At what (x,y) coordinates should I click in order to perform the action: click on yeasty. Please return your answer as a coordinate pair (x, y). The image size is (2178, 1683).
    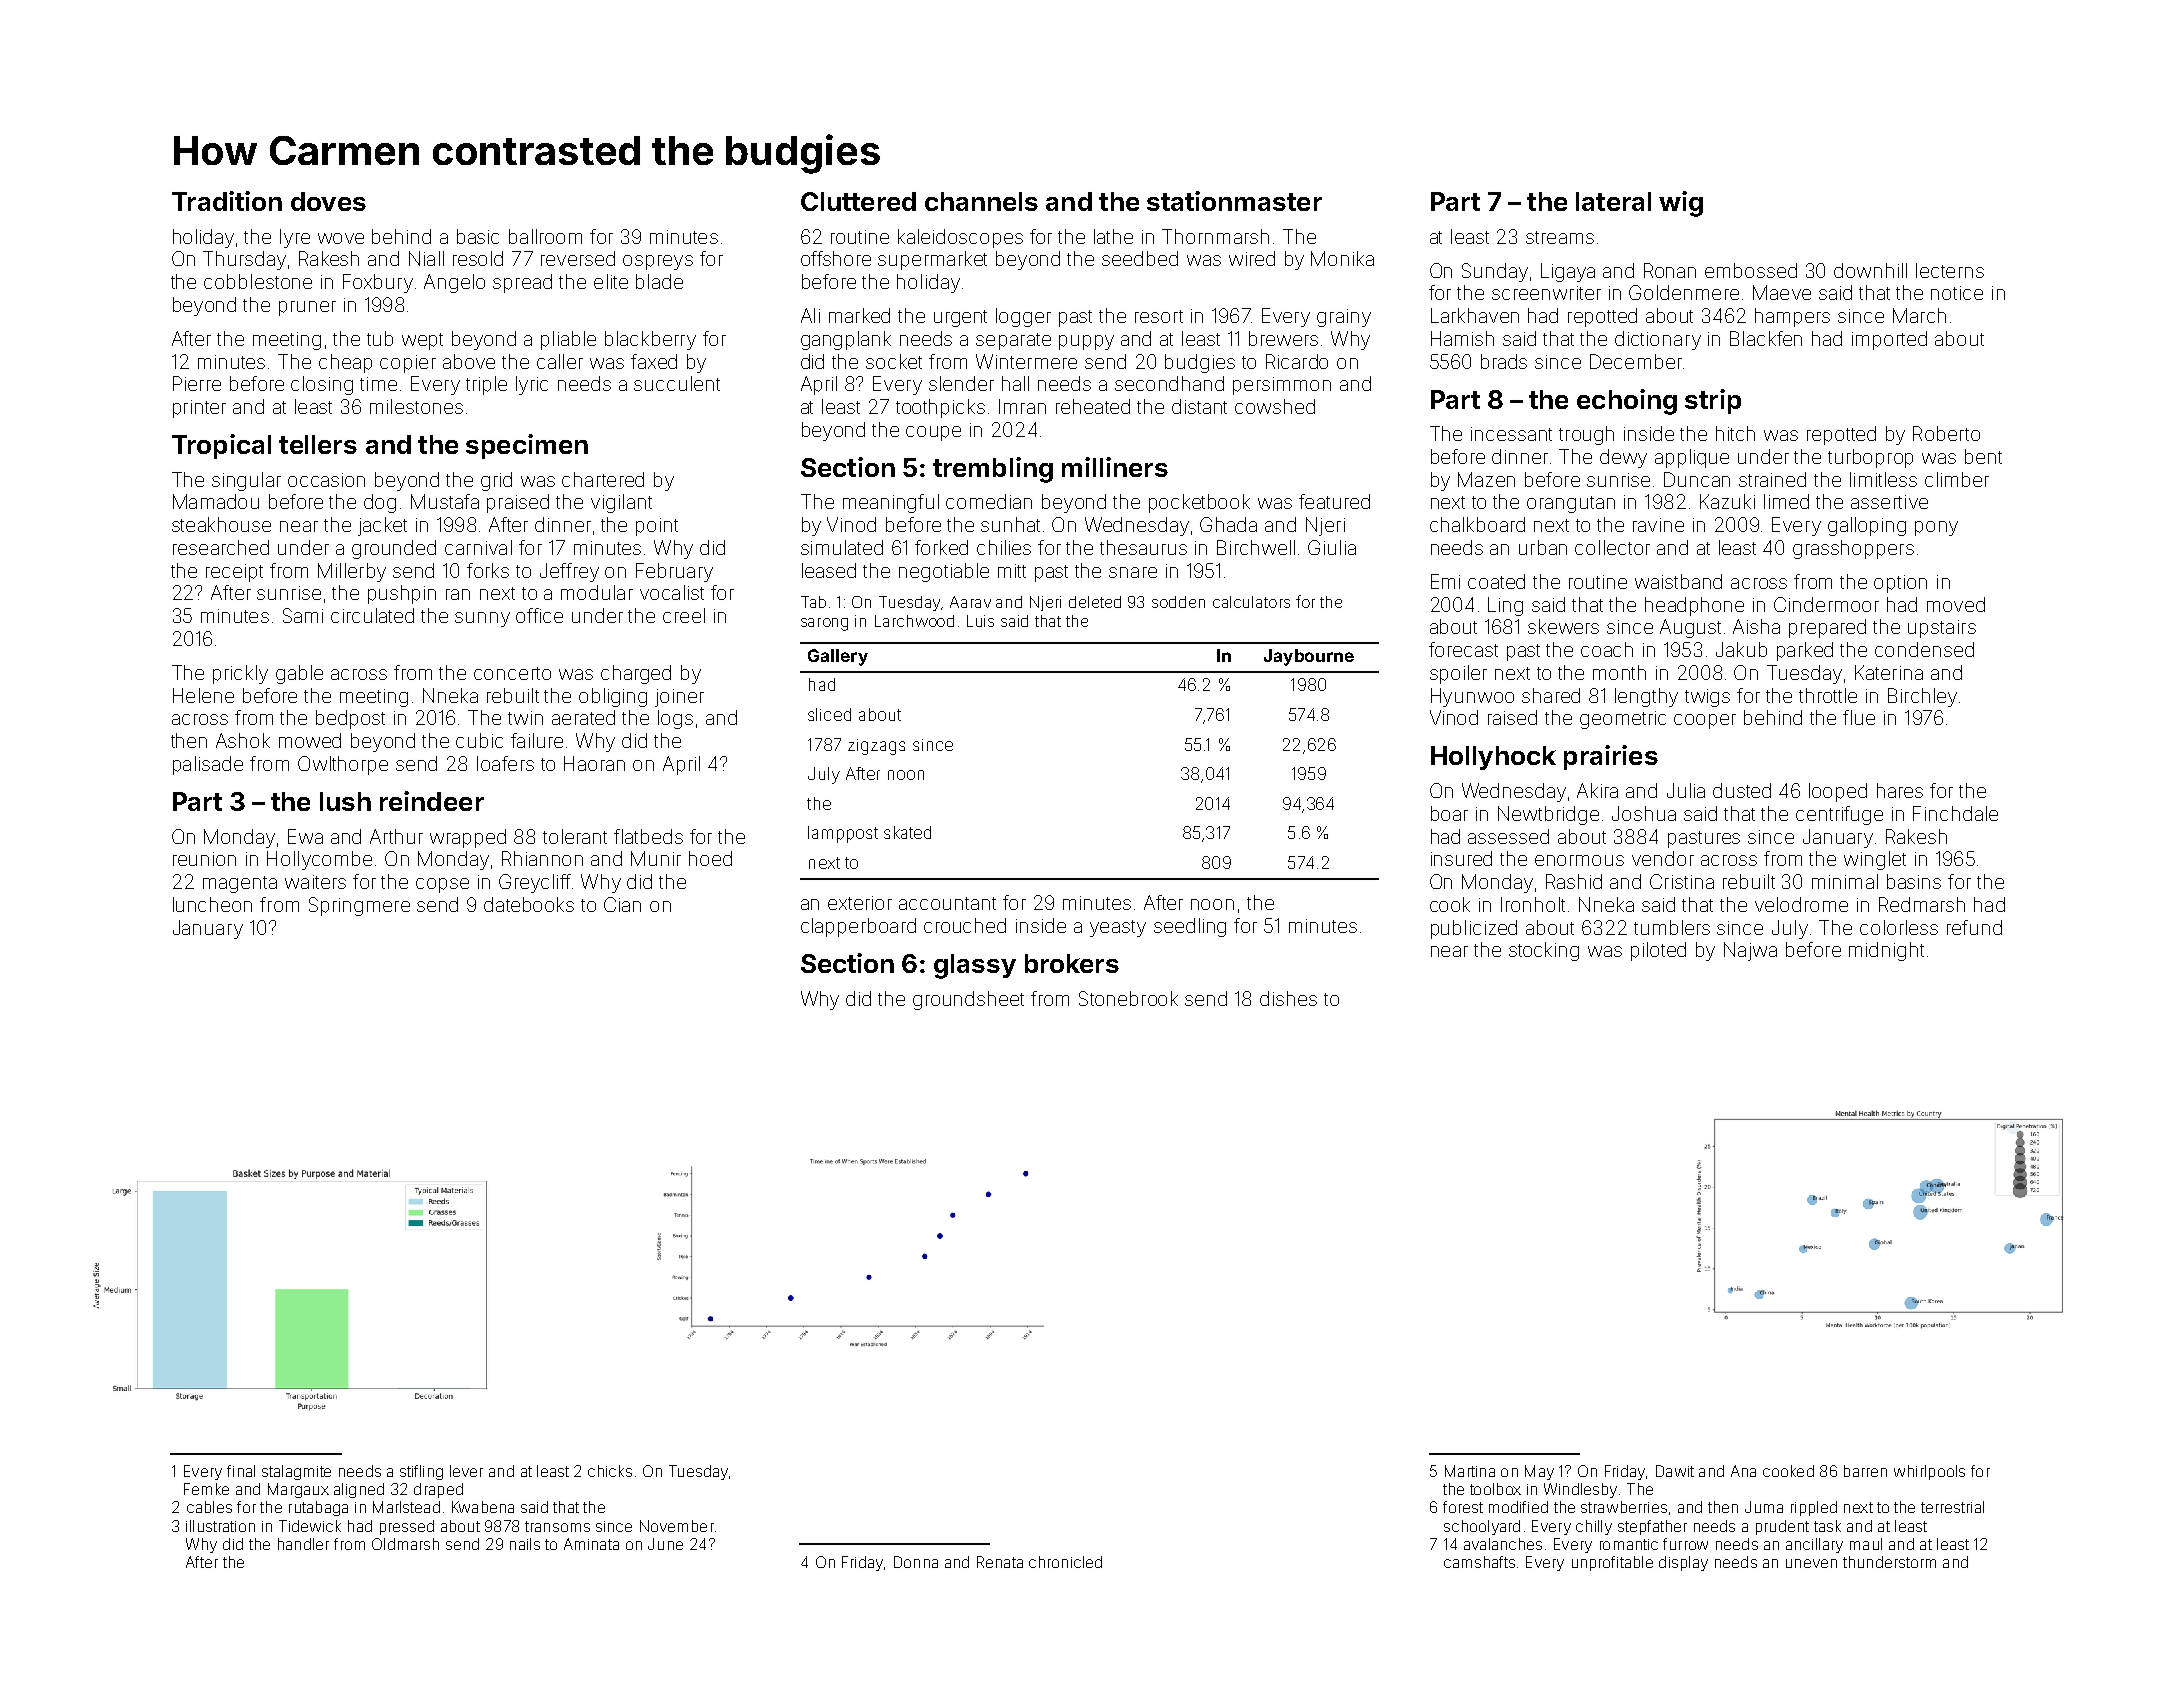
    Looking at the image, I should click on (1118, 928).
